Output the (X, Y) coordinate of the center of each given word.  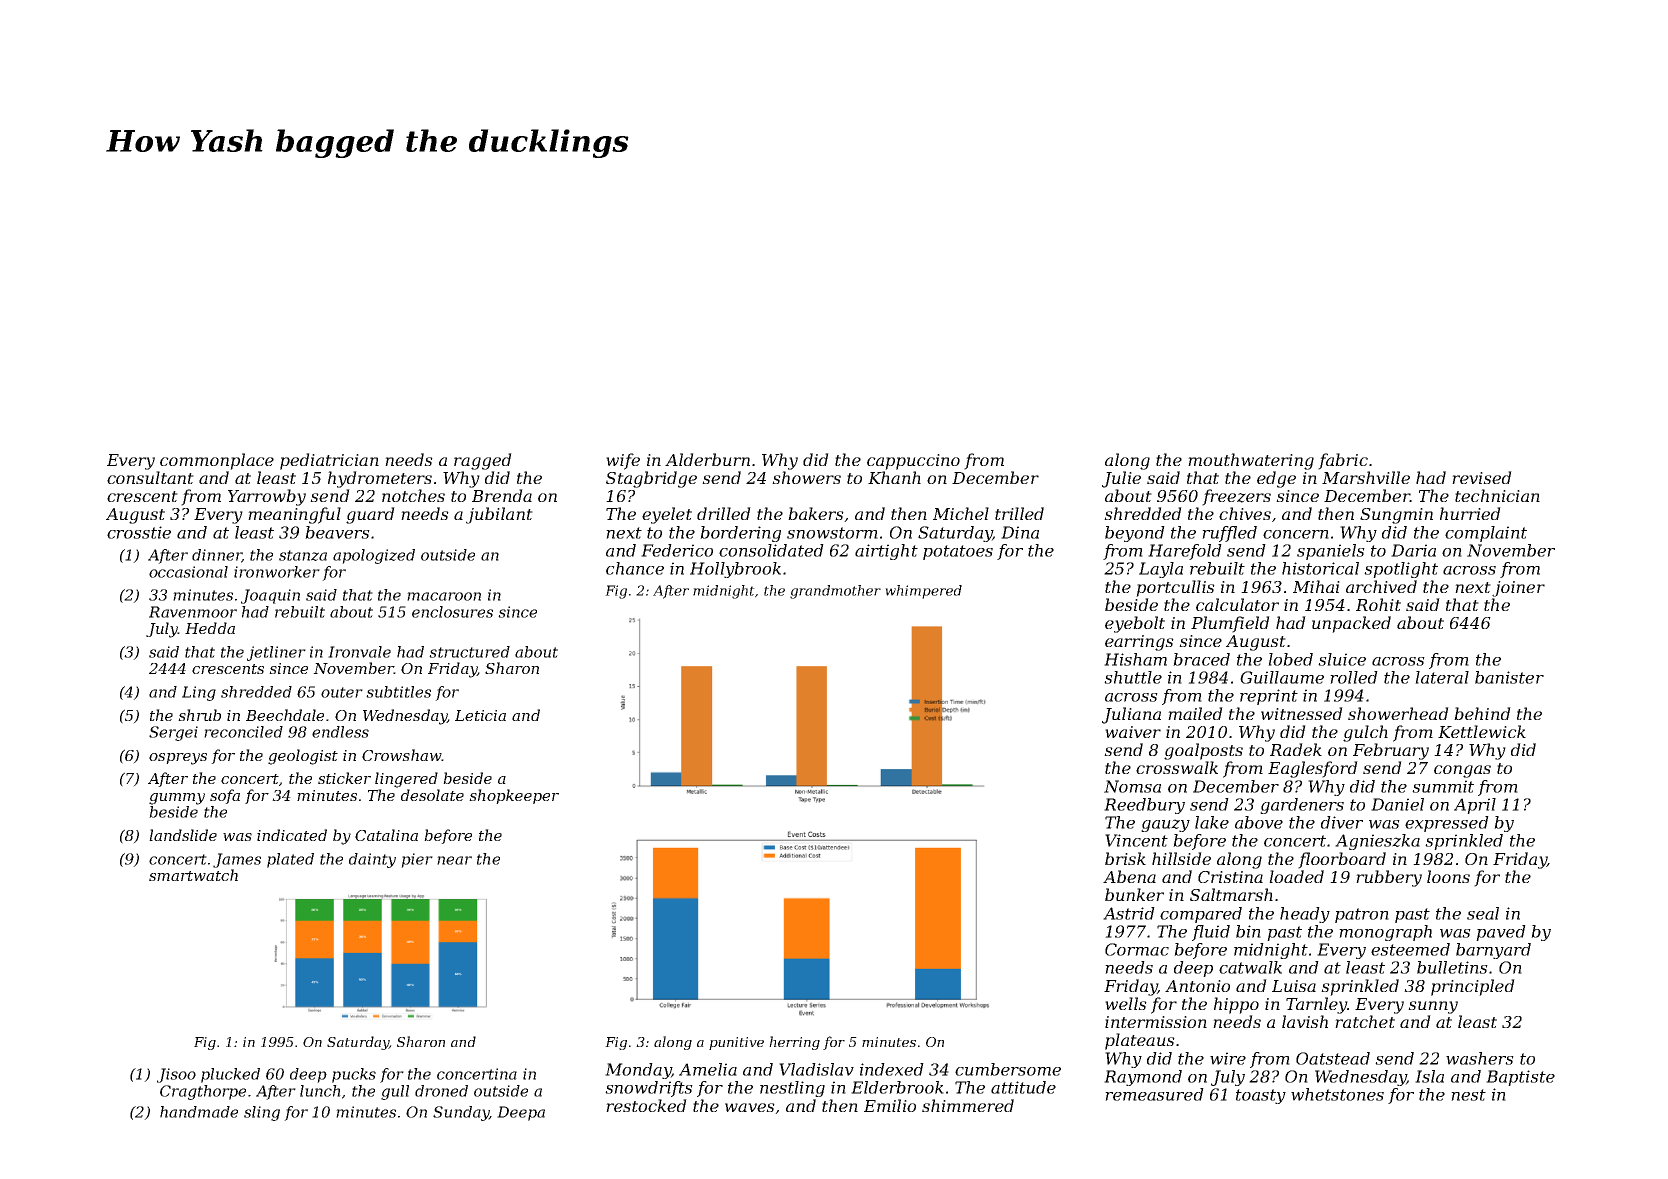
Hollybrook (735, 570)
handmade (199, 1112)
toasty (1261, 1096)
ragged (483, 461)
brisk (1125, 858)
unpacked (1351, 624)
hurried (1470, 513)
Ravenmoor (193, 612)
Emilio (890, 1105)
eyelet (667, 515)
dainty (372, 860)
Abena (1129, 876)
